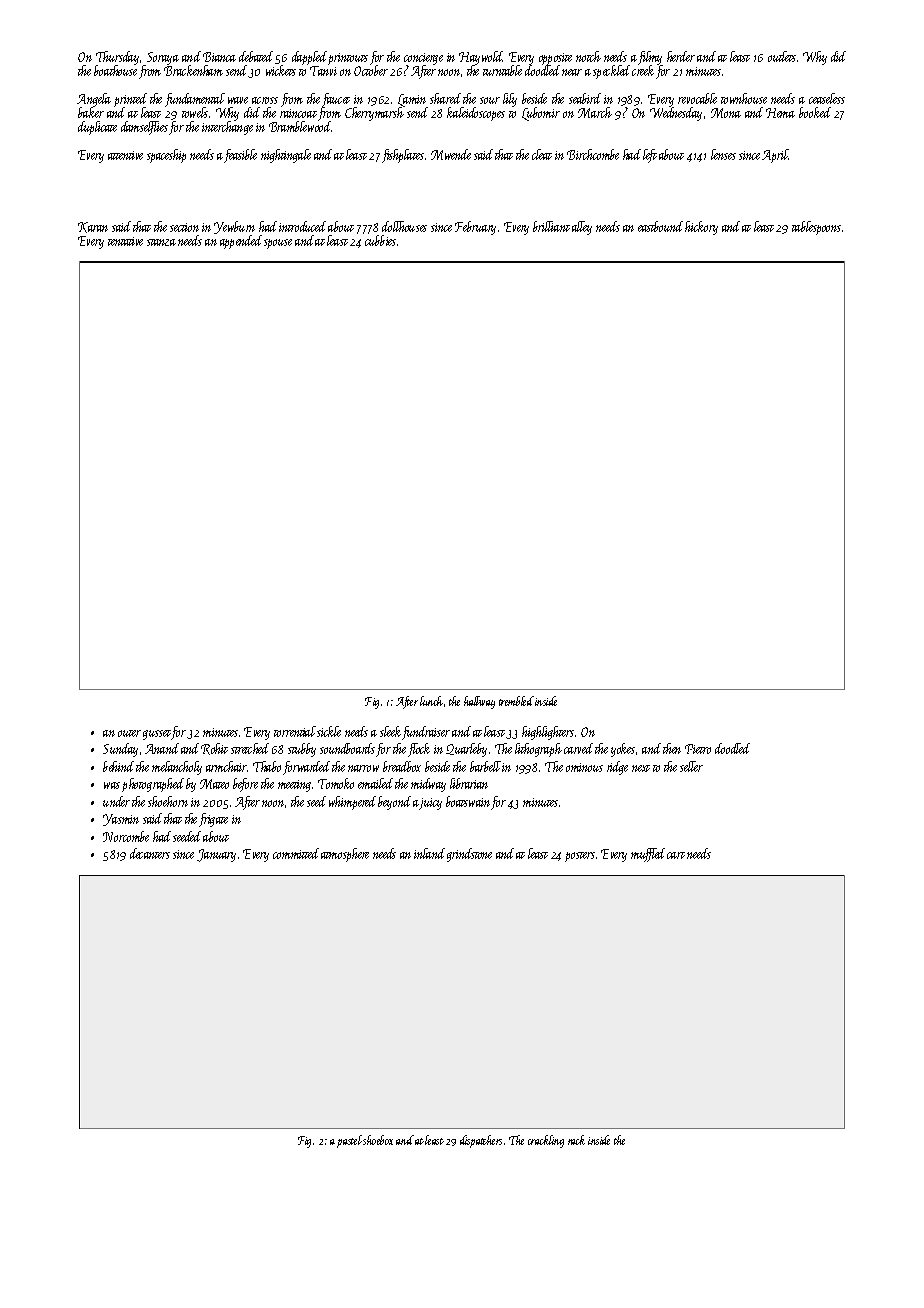 This image has width=924, height=1308. Describe the element at coordinates (816, 228) in the image. I see `tablespoons` at that location.
